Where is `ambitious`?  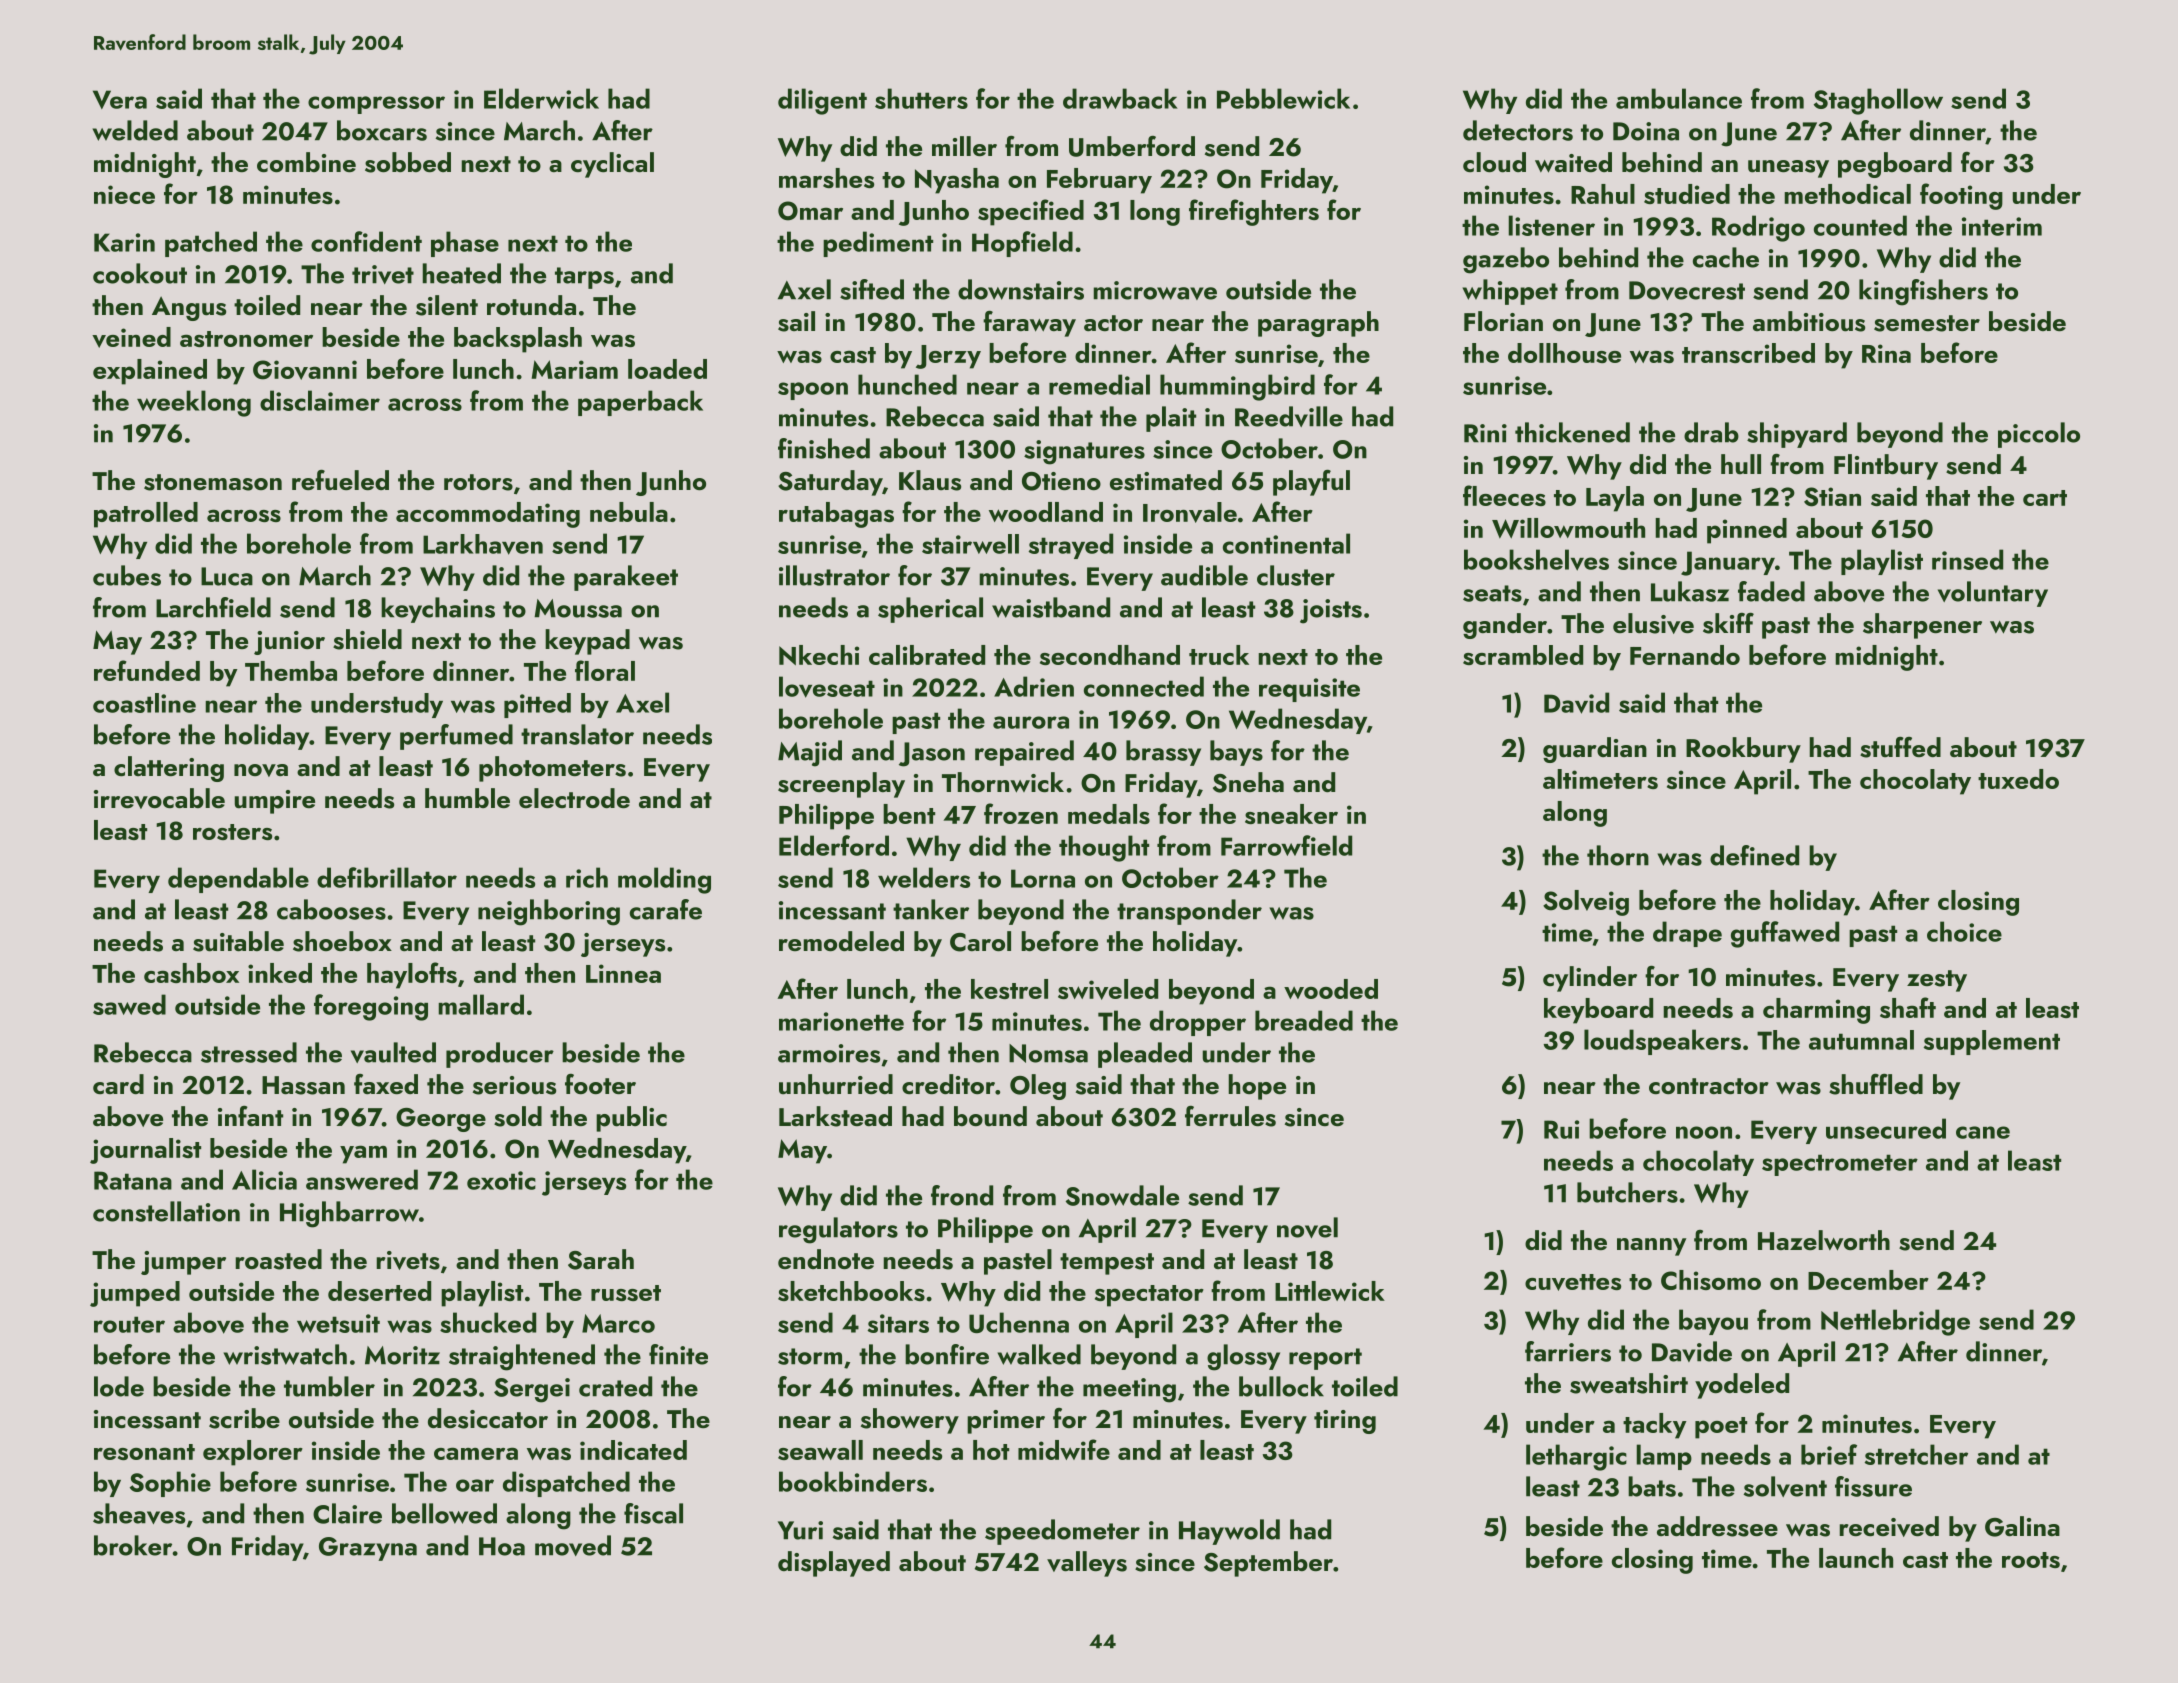
ambitious is located at coordinates (1809, 321).
